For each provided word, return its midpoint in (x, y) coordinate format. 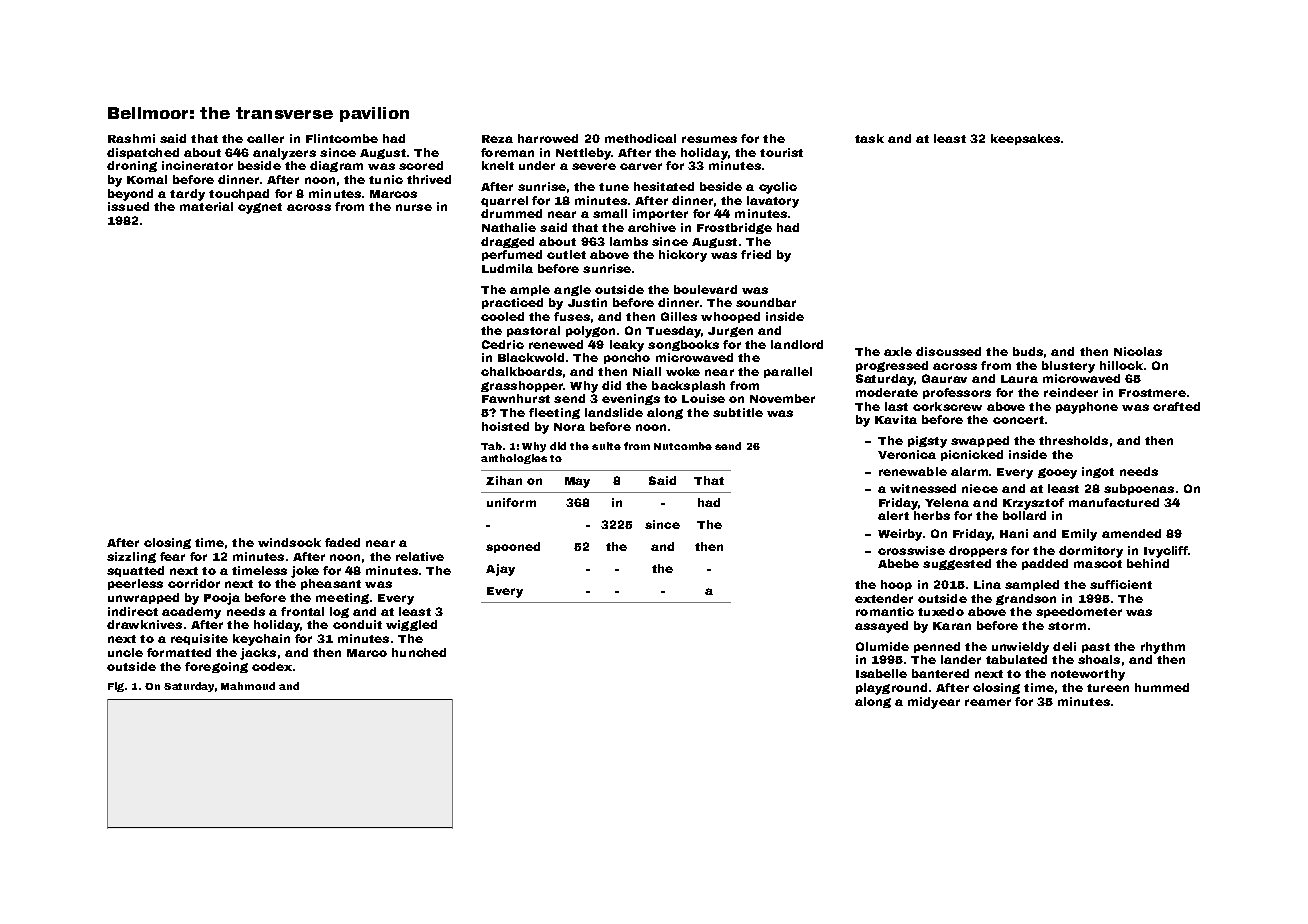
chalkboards (521, 371)
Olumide (882, 646)
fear (172, 556)
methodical (640, 138)
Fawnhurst (516, 398)
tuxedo (941, 611)
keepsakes (1025, 139)
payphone (1087, 408)
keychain (261, 640)
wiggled (411, 625)
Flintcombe (342, 138)
